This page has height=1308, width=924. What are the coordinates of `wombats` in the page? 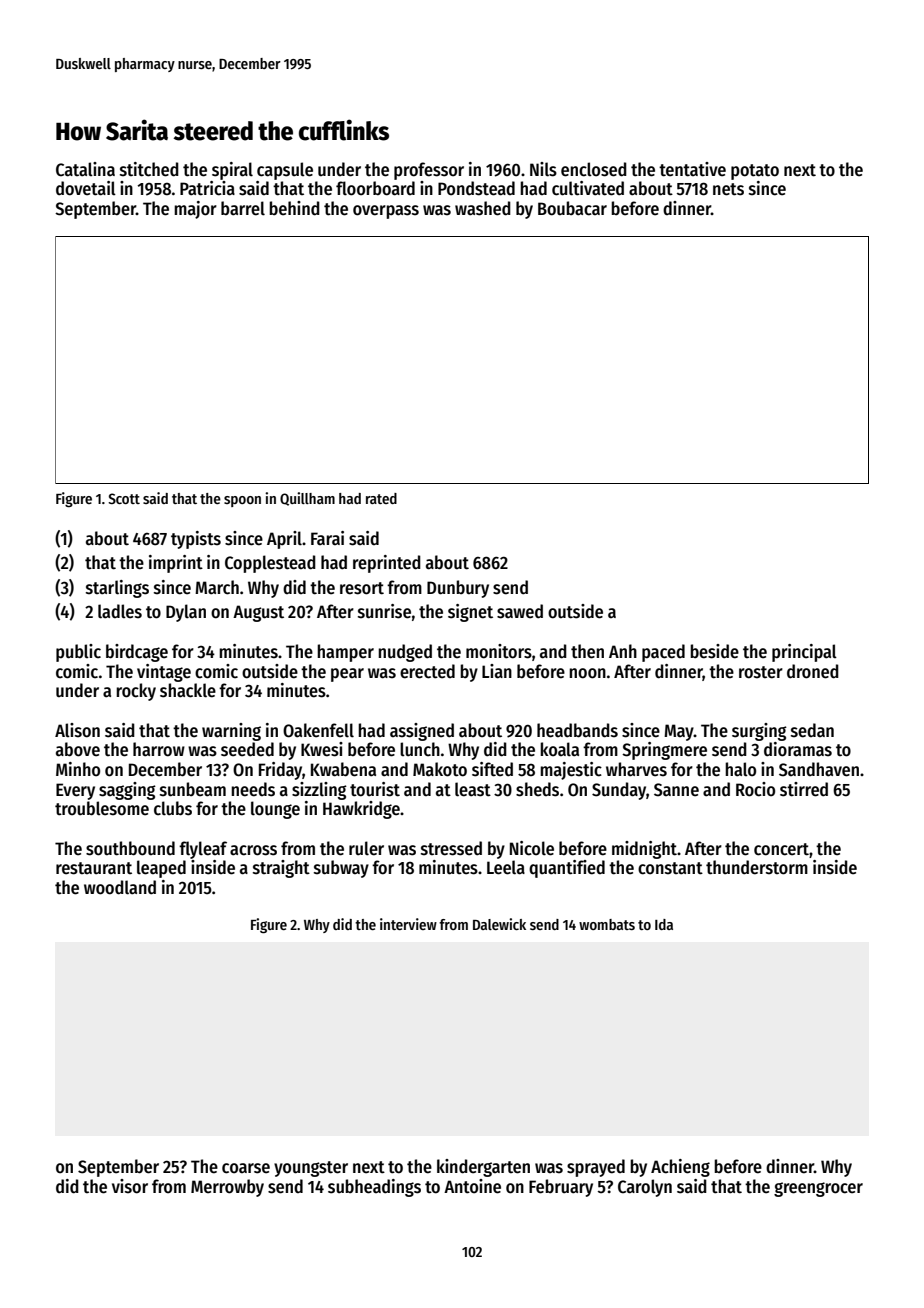 It's located at (607, 924).
